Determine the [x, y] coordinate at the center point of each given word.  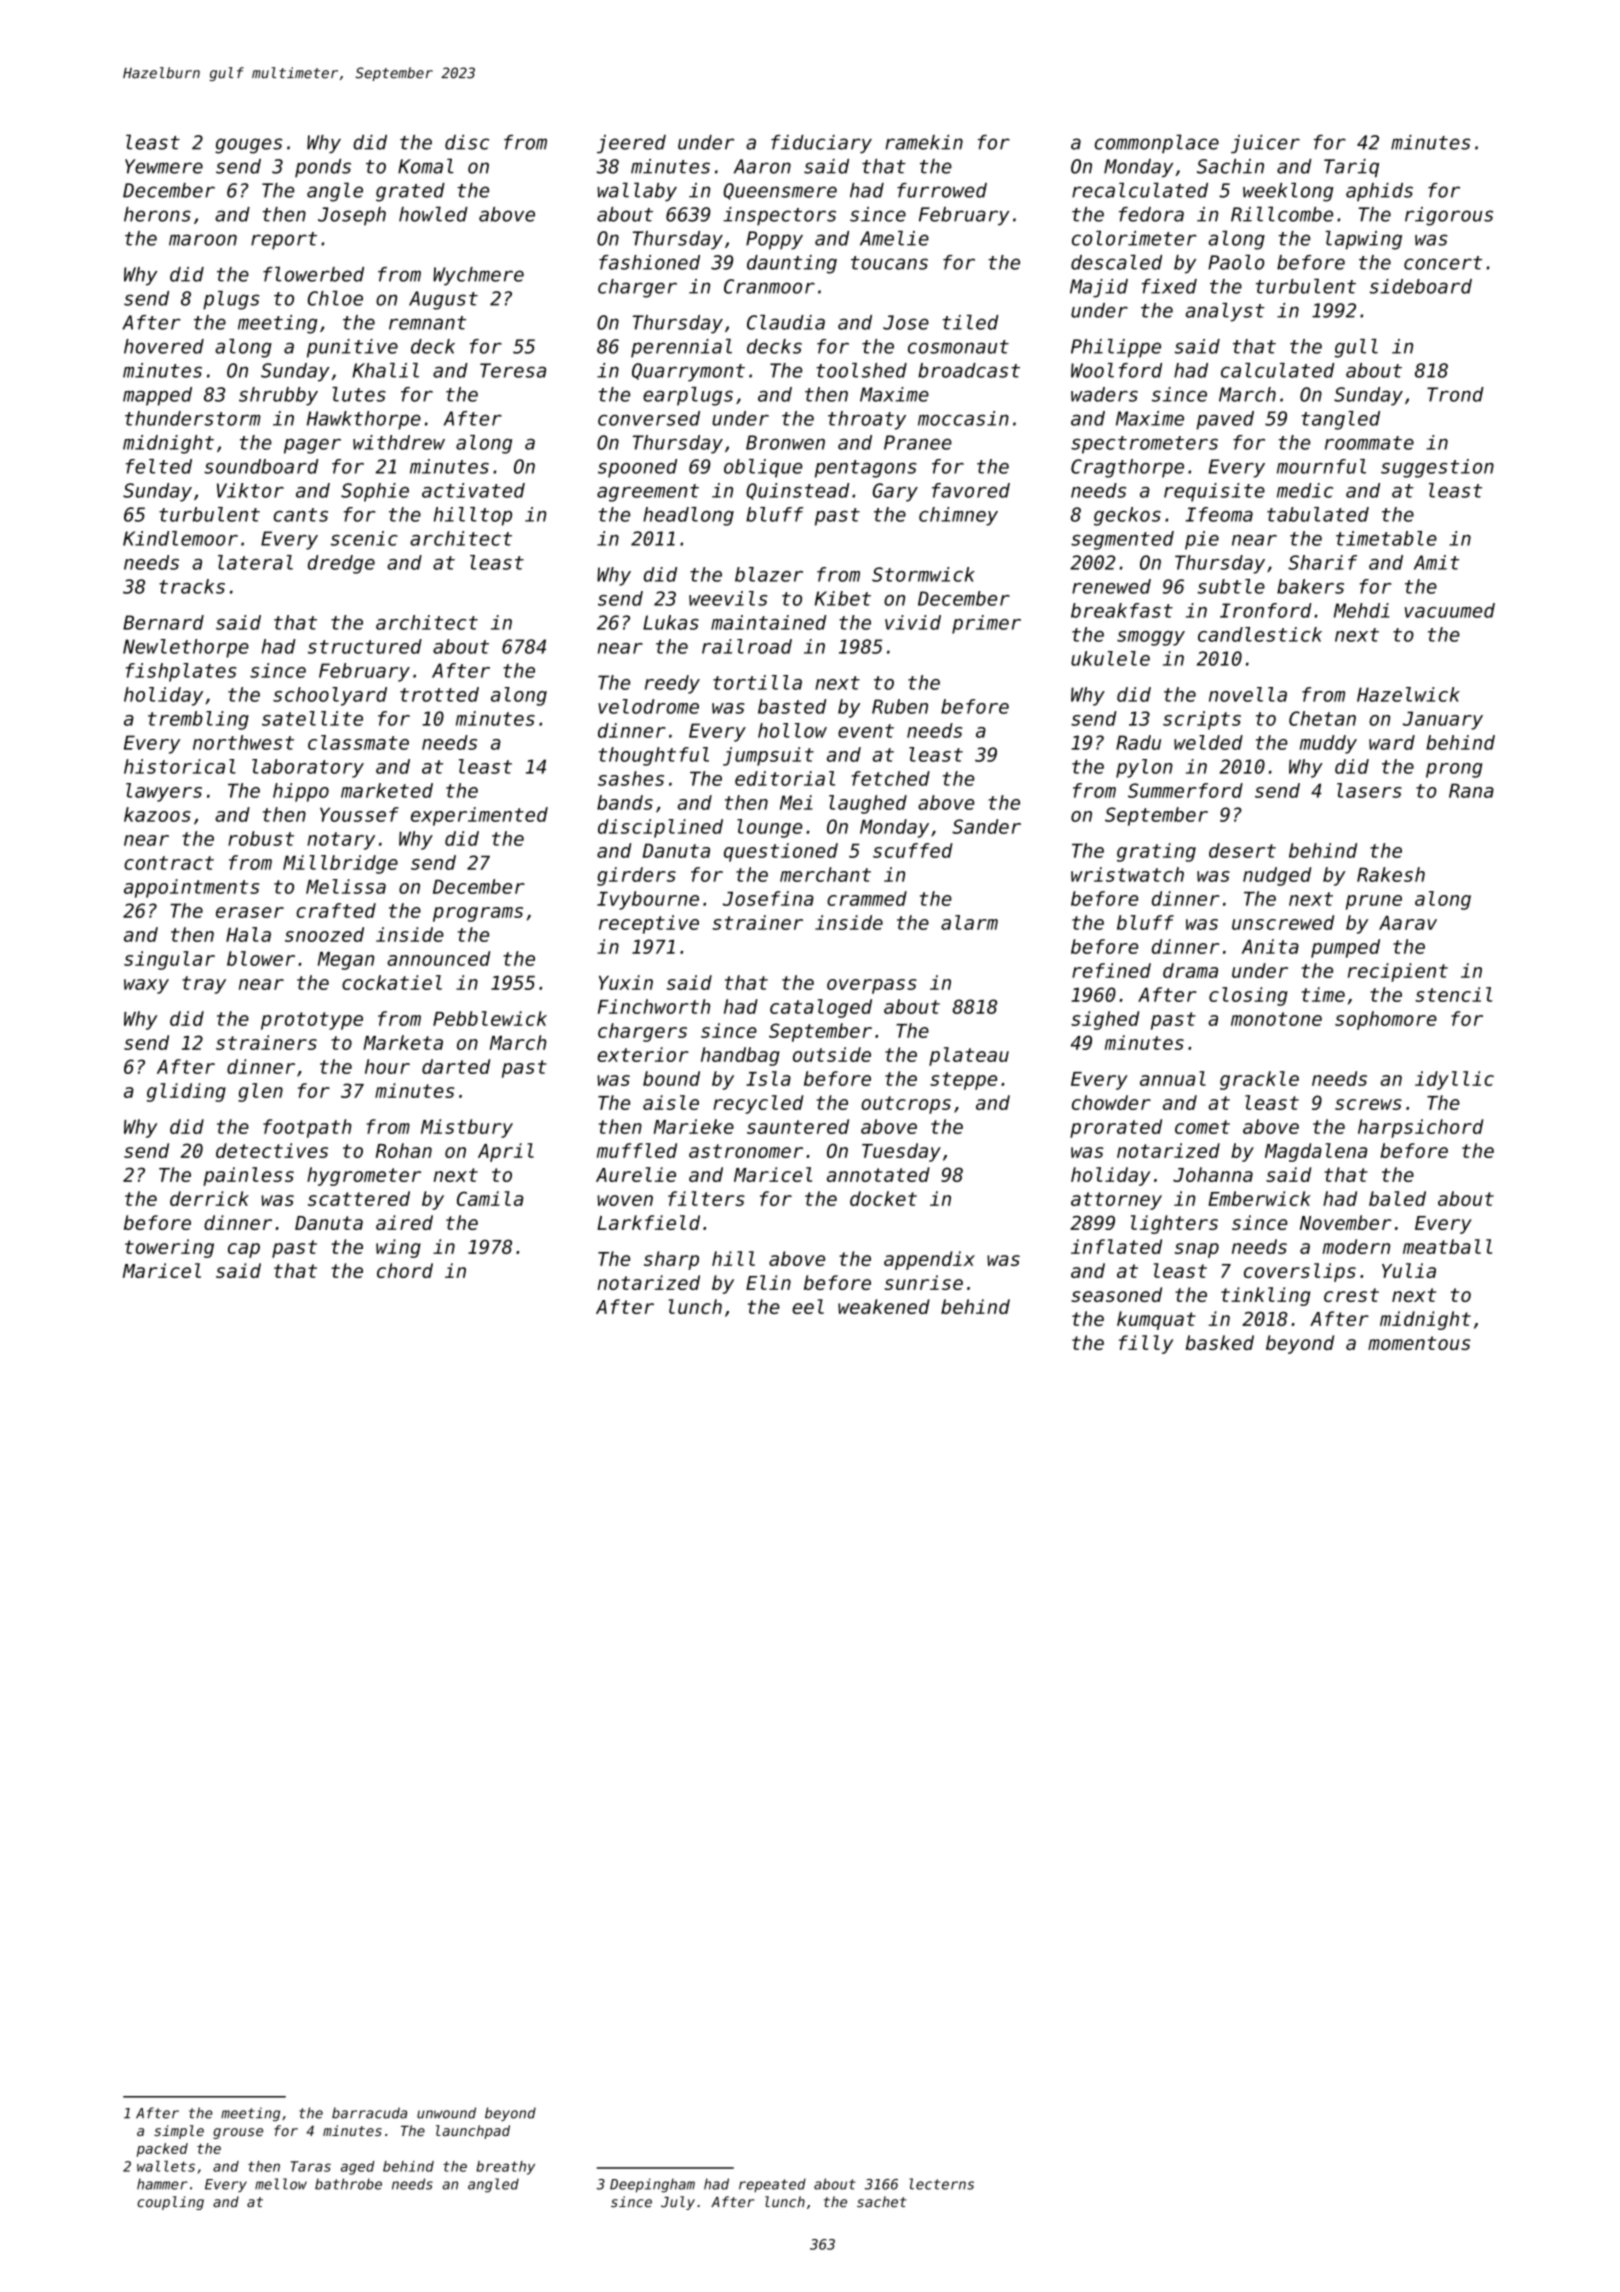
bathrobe [348, 2184]
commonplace [1157, 143]
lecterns [941, 2184]
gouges [248, 146]
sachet [882, 2202]
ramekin [924, 142]
